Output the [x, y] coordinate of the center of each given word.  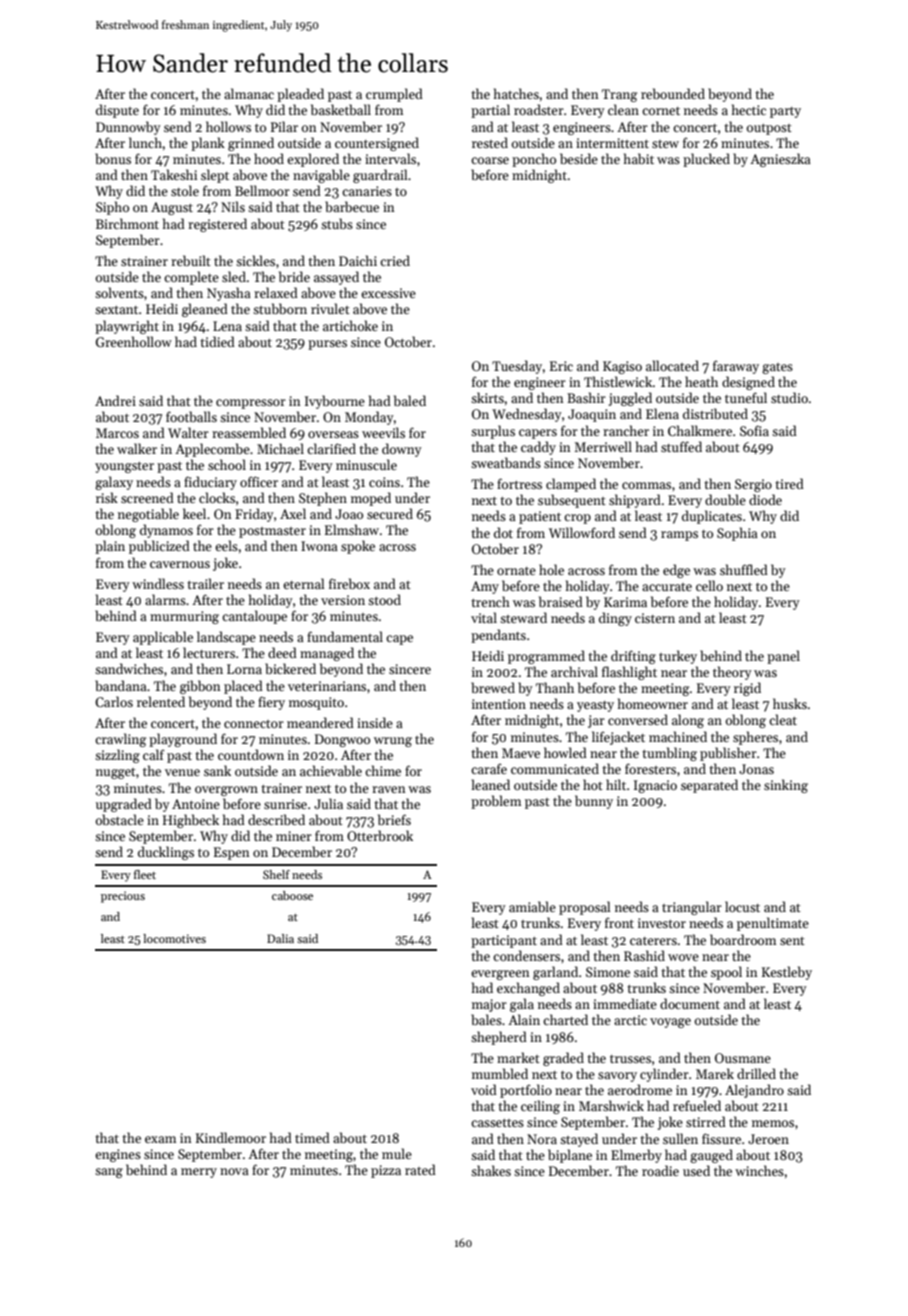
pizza [386, 1171]
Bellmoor [262, 190]
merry [199, 1173]
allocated [672, 365]
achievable [331, 770]
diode [765, 499]
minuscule [366, 464]
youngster [124, 467]
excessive [388, 293]
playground [183, 740]
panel [783, 657]
